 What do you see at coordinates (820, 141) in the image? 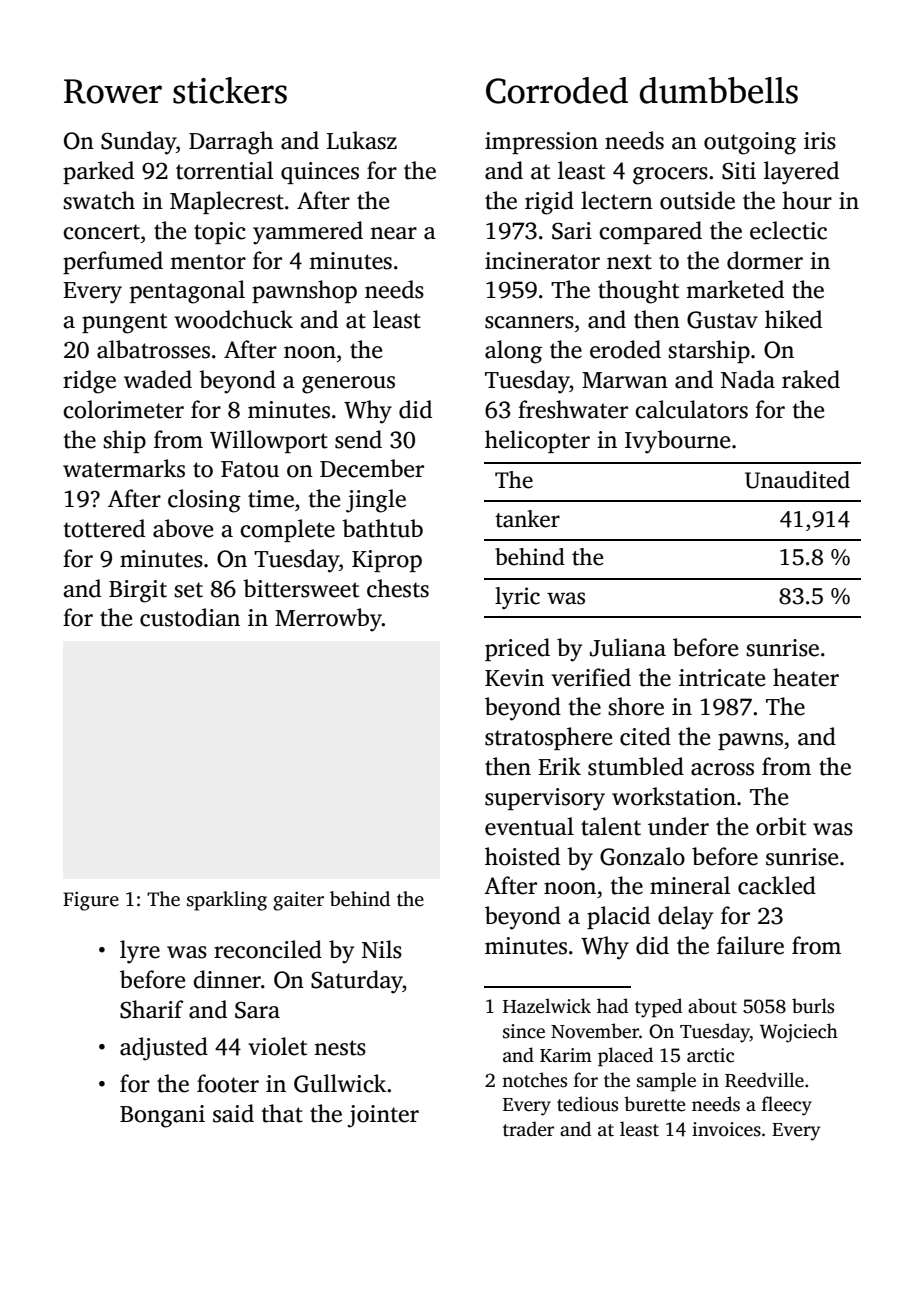
I see `iris` at bounding box center [820, 141].
